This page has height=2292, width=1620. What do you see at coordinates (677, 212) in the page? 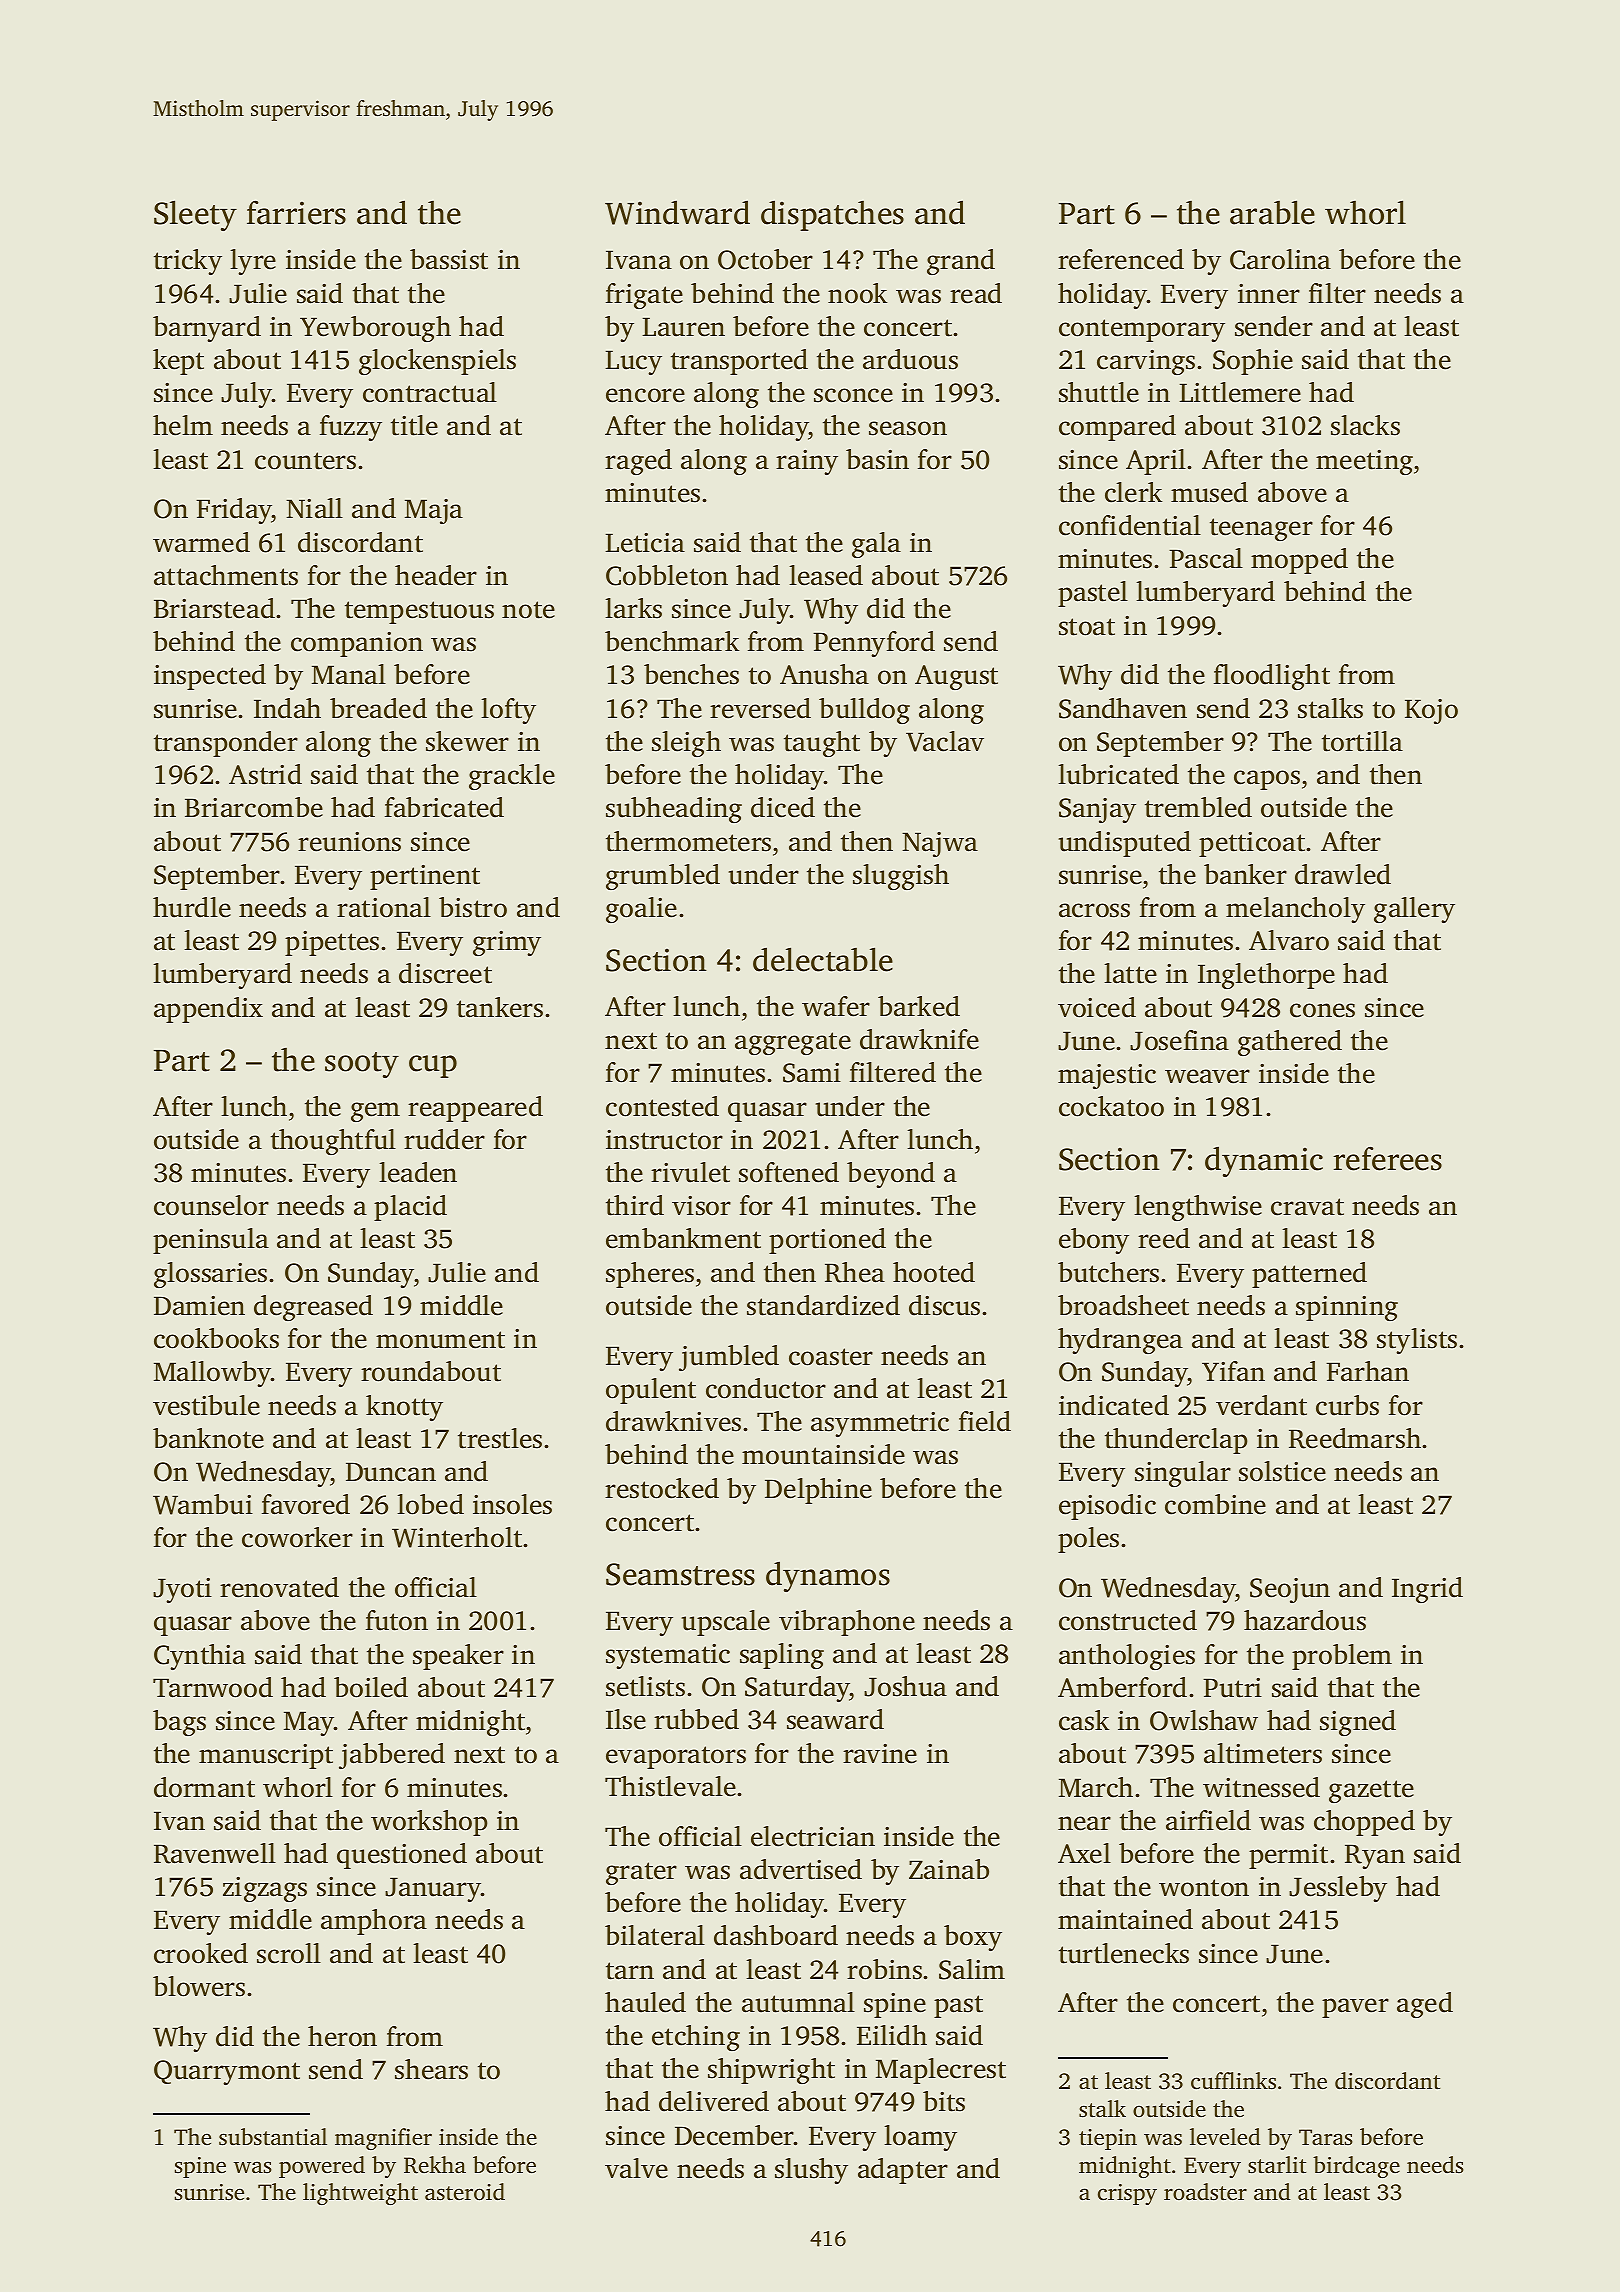
I see `Windward` at bounding box center [677, 212].
